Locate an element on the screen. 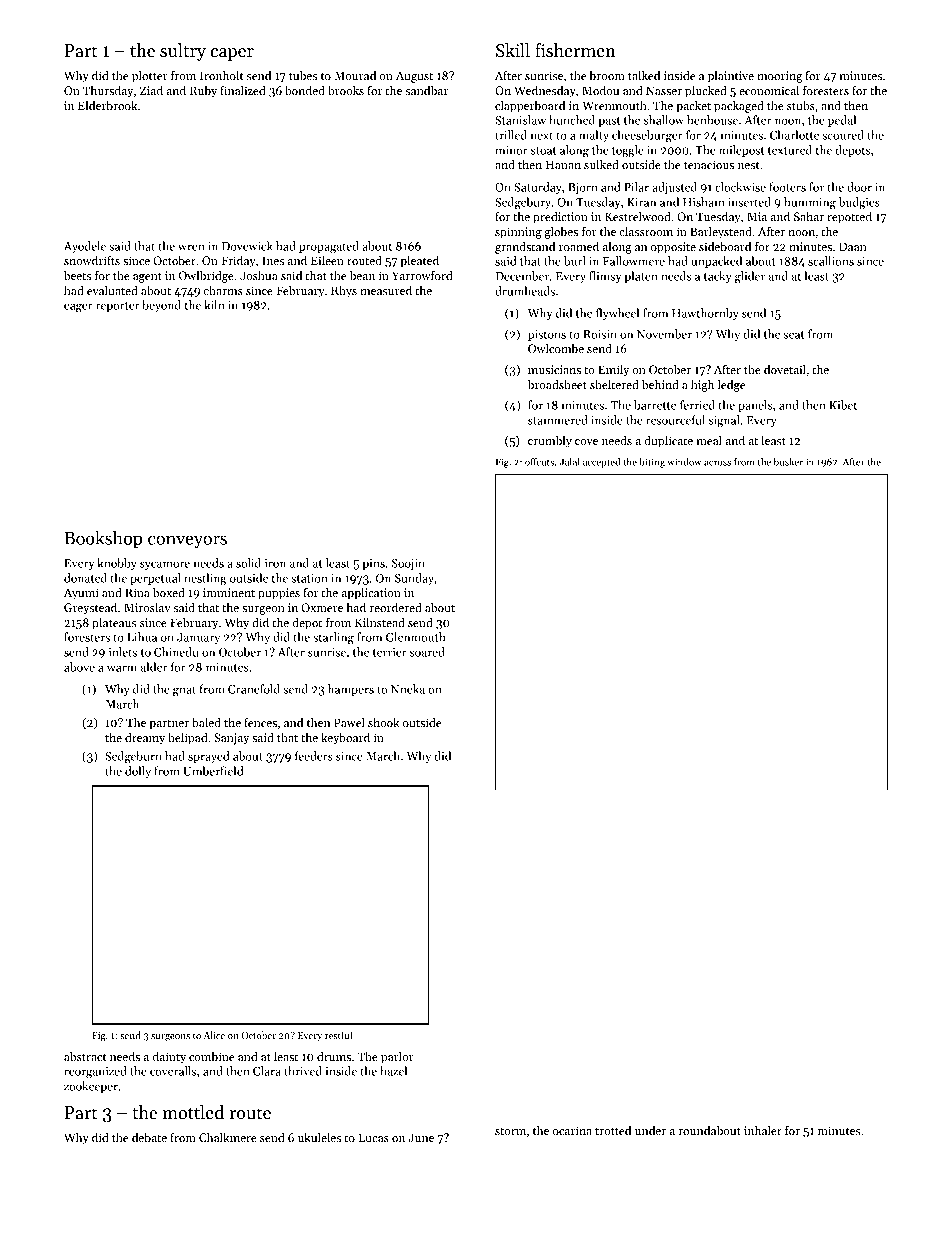  inhaler is located at coordinates (763, 1130).
